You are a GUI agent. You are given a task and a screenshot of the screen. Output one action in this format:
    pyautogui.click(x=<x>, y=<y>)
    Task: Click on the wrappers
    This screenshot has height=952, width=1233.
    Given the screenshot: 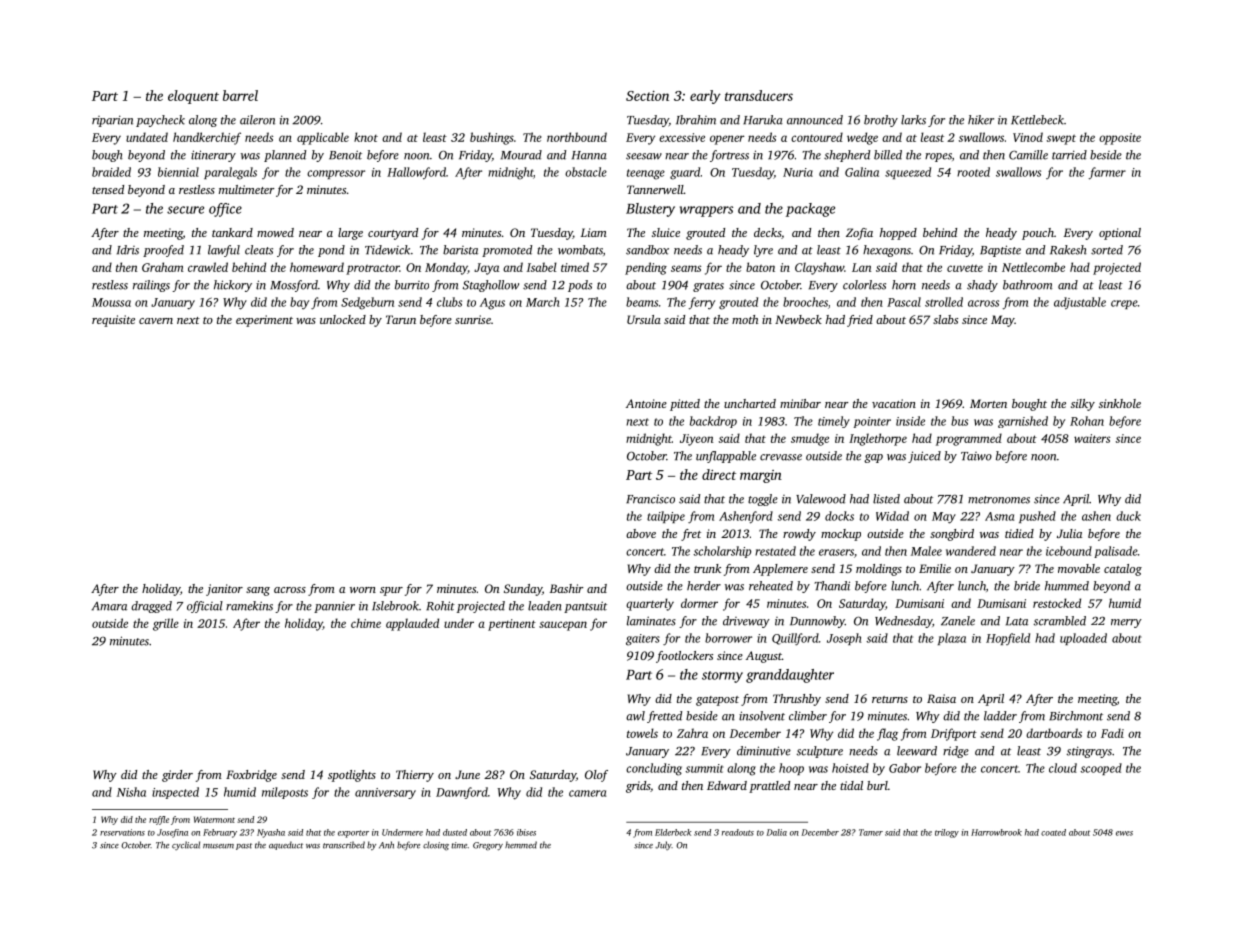 What is the action you would take?
    pyautogui.click(x=706, y=211)
